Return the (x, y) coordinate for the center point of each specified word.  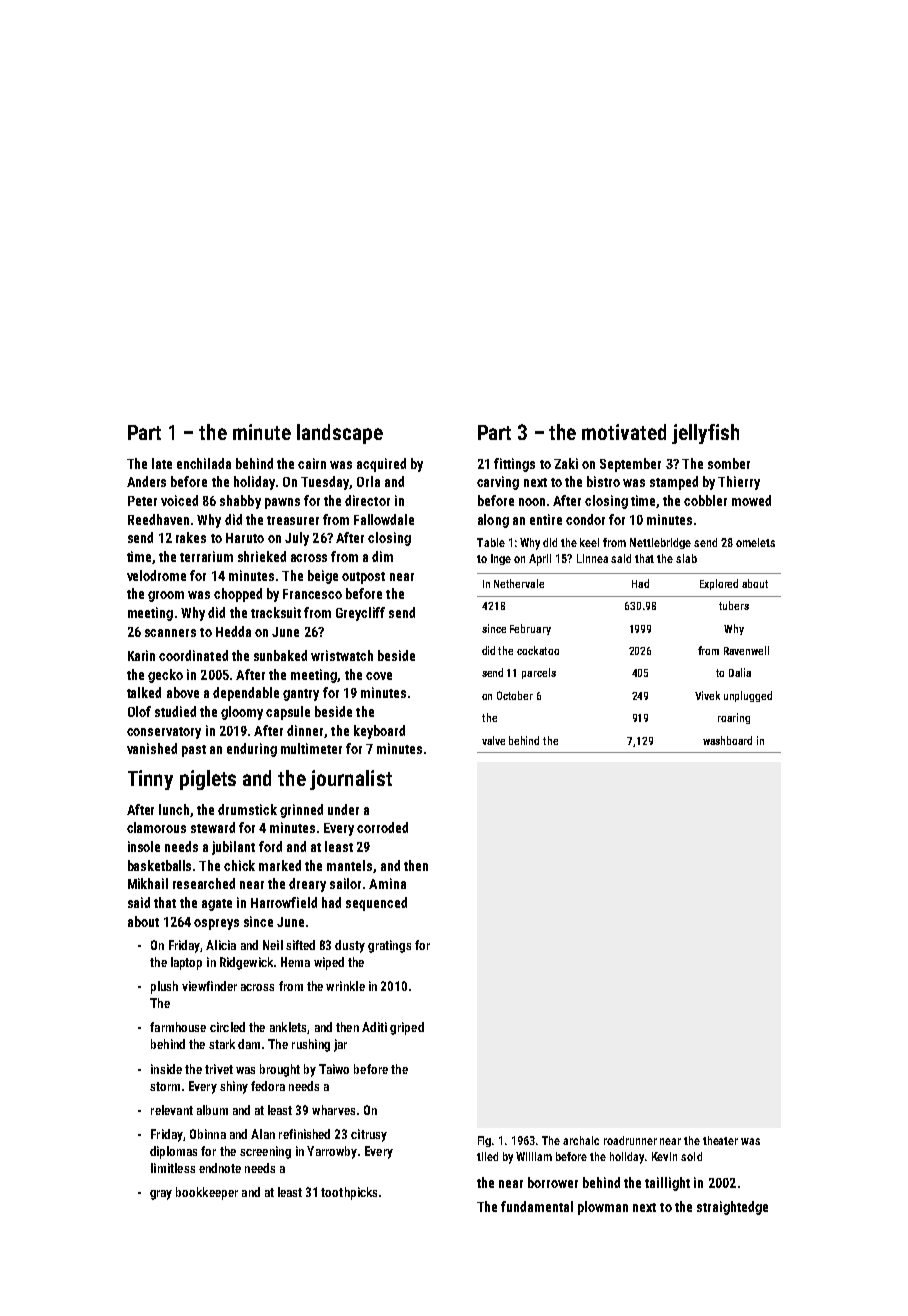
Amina (387, 883)
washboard (727, 740)
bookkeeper (207, 1193)
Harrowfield (284, 902)
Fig (484, 1141)
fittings (514, 465)
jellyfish (705, 434)
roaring (734, 718)
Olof (139, 711)
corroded (382, 827)
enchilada (204, 463)
